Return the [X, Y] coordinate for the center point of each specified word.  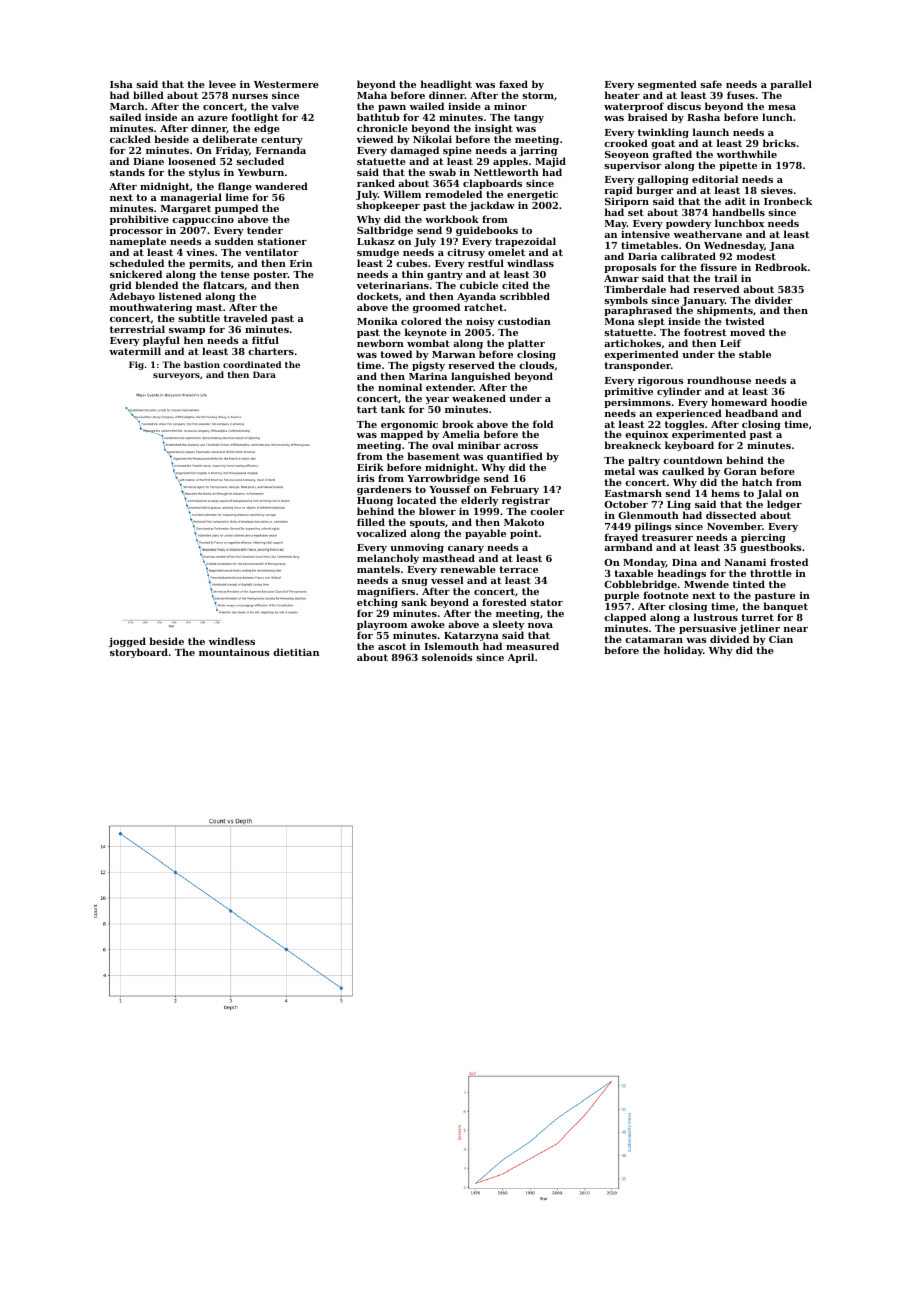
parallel [790, 86]
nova [540, 625]
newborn [380, 343]
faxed [513, 84]
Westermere [286, 84]
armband [628, 547]
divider [773, 300]
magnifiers [386, 593]
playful [161, 341]
